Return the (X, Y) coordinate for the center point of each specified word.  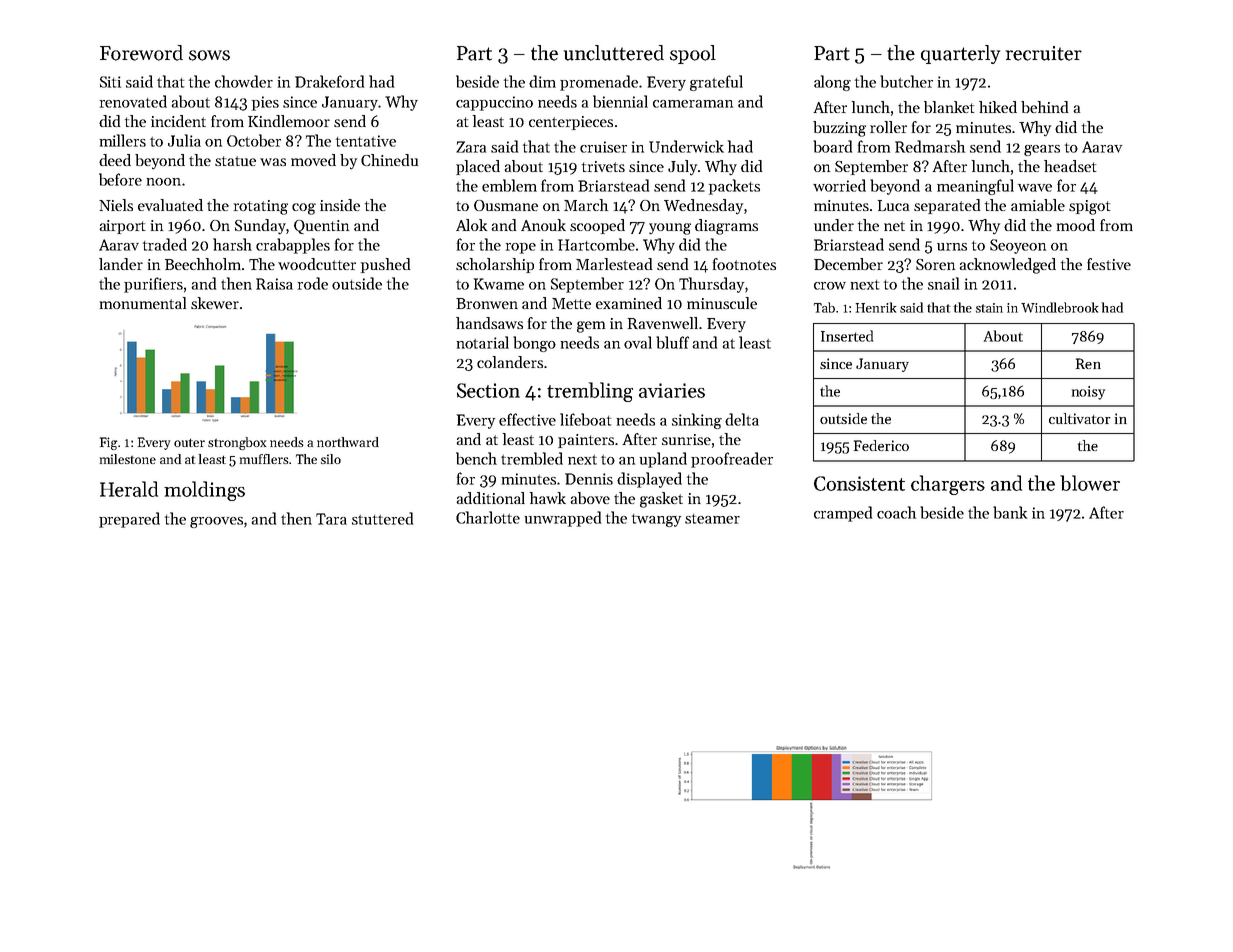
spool (693, 54)
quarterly (960, 54)
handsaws (489, 323)
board (832, 146)
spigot (1090, 207)
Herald (129, 489)
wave (1035, 188)
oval (638, 342)
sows (209, 55)
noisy (1088, 393)
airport (123, 227)
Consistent (859, 483)
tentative (366, 141)
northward (348, 442)
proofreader (732, 460)
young (670, 229)
